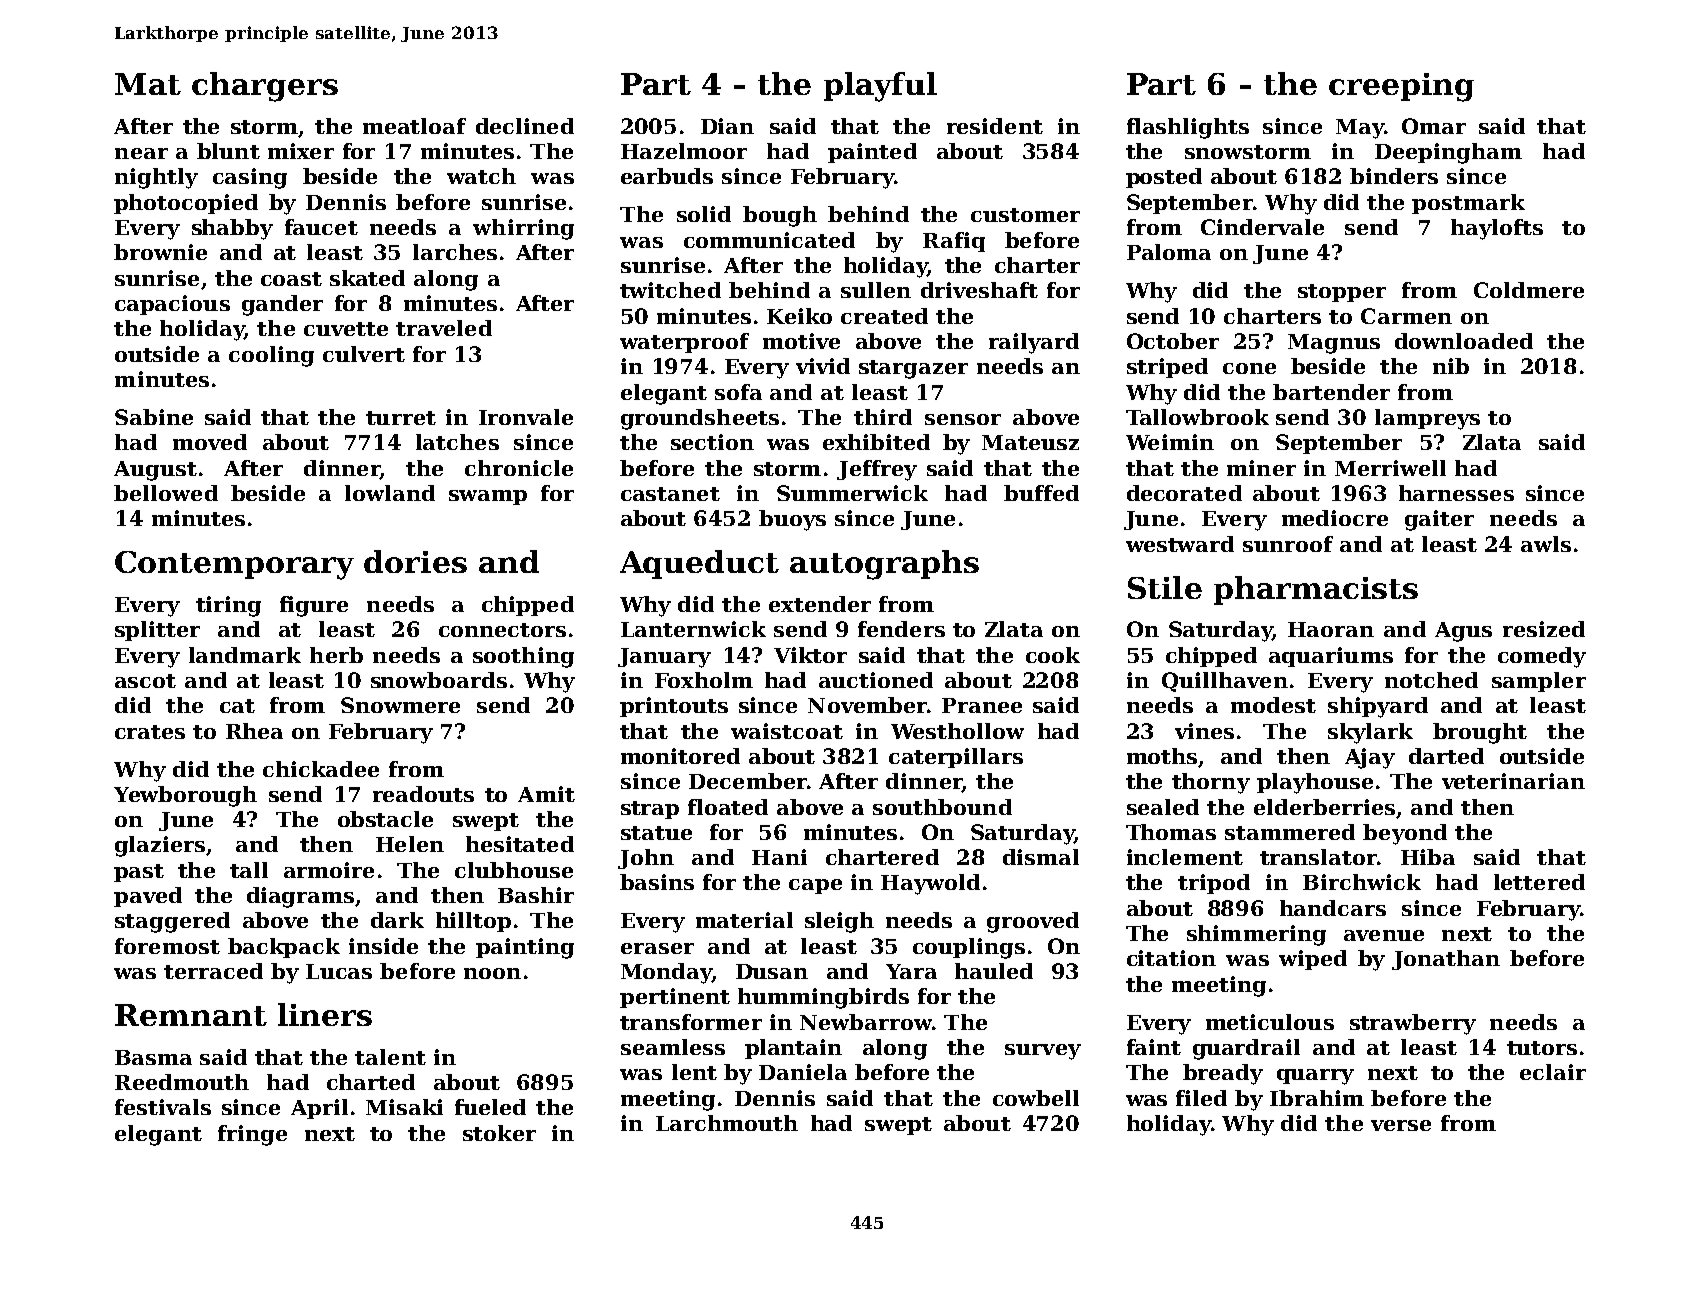 Image resolution: width=1700 pixels, height=1314 pixels. Describe the element at coordinates (911, 971) in the screenshot. I see `Yara` at that location.
